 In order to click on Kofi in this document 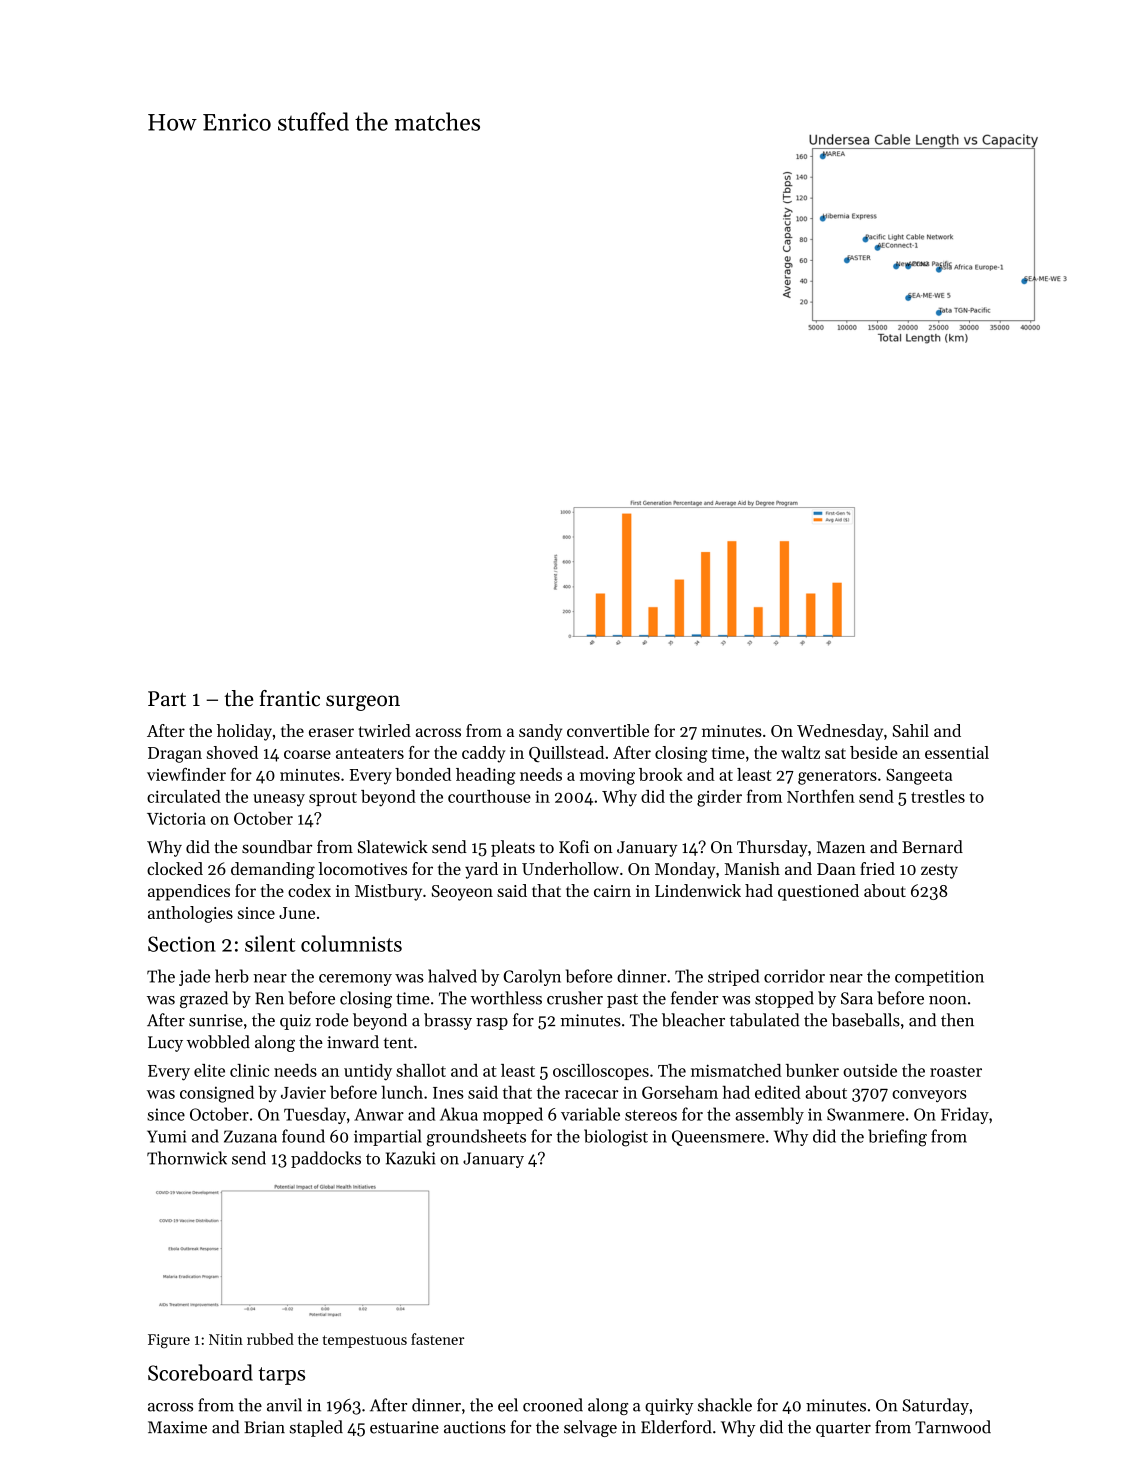, I will do `click(574, 847)`.
